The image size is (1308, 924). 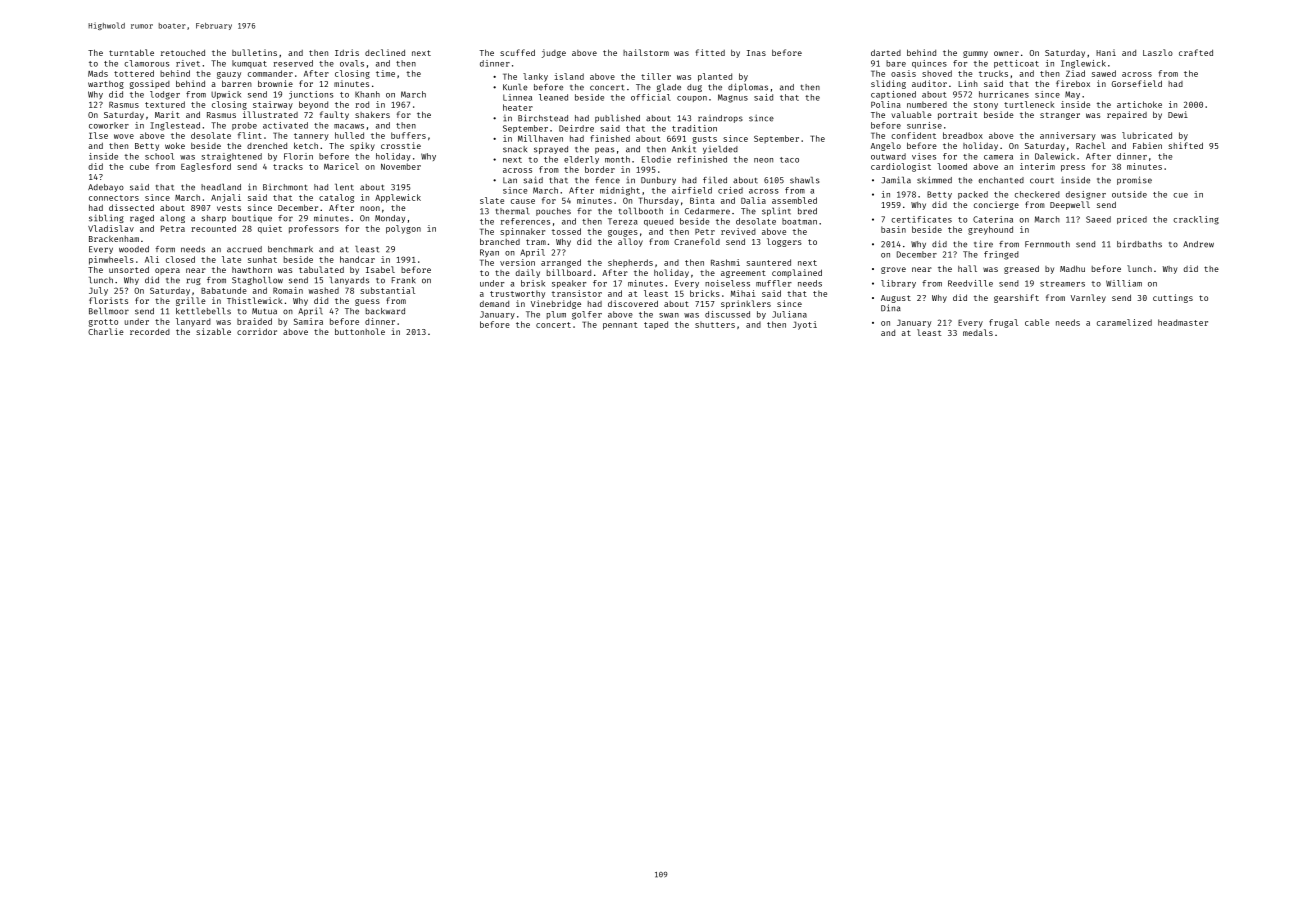 I want to click on Staghollow, so click(x=257, y=281).
